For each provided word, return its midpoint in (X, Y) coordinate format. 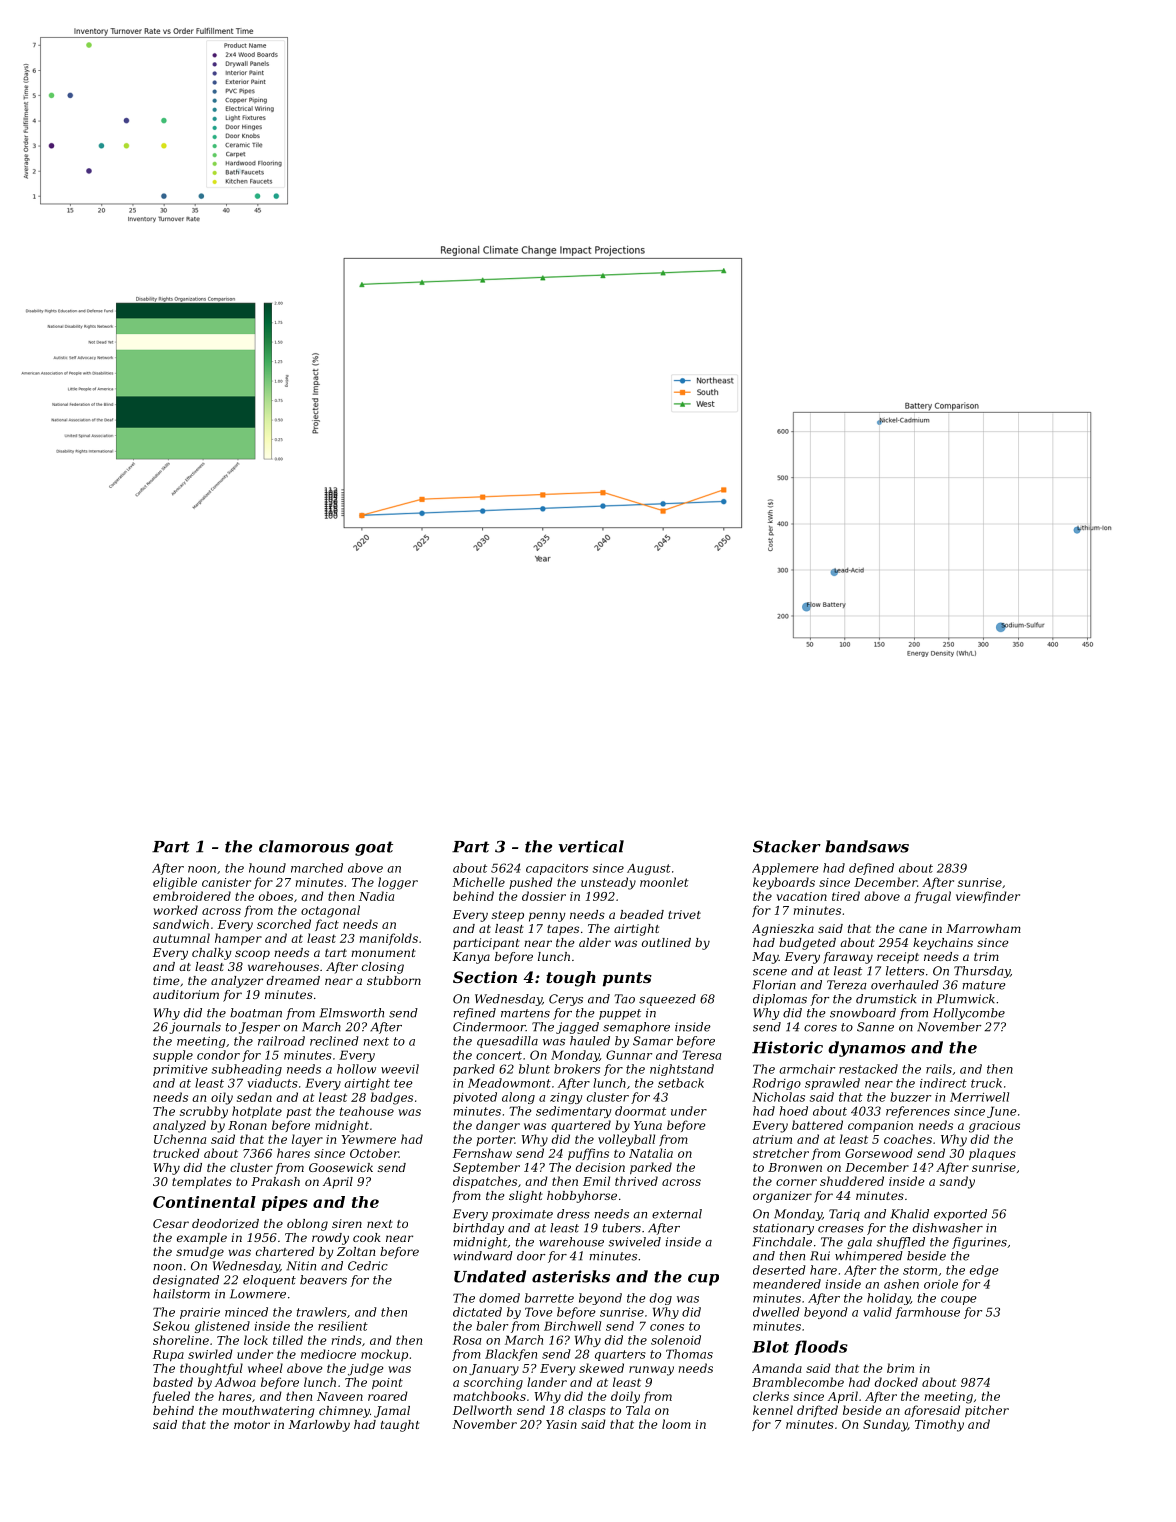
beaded (642, 914)
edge (984, 1271)
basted (173, 1382)
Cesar (171, 1223)
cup (703, 1280)
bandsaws (867, 846)
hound (267, 868)
